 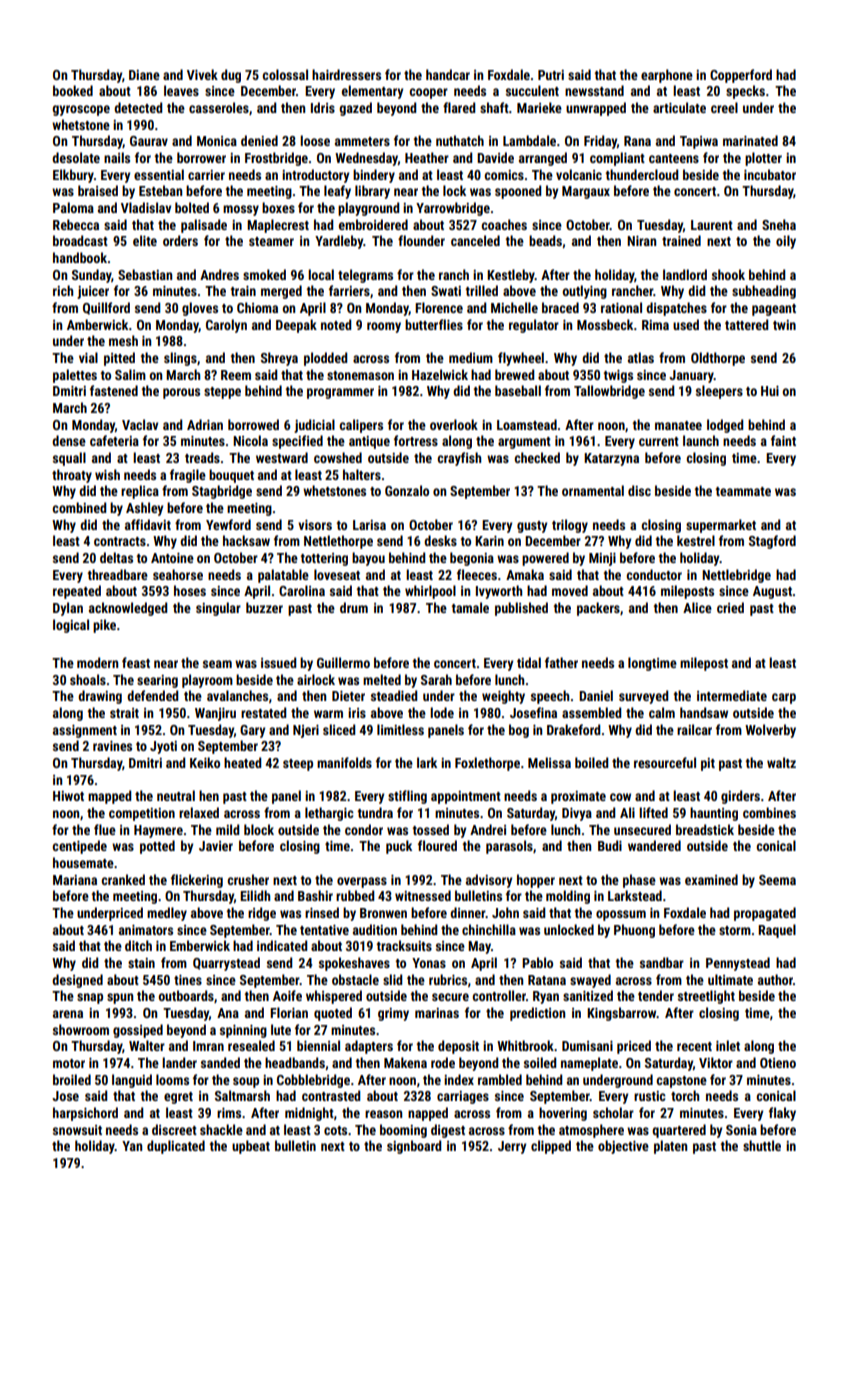 What do you see at coordinates (176, 1147) in the document?
I see `duplicated` at bounding box center [176, 1147].
